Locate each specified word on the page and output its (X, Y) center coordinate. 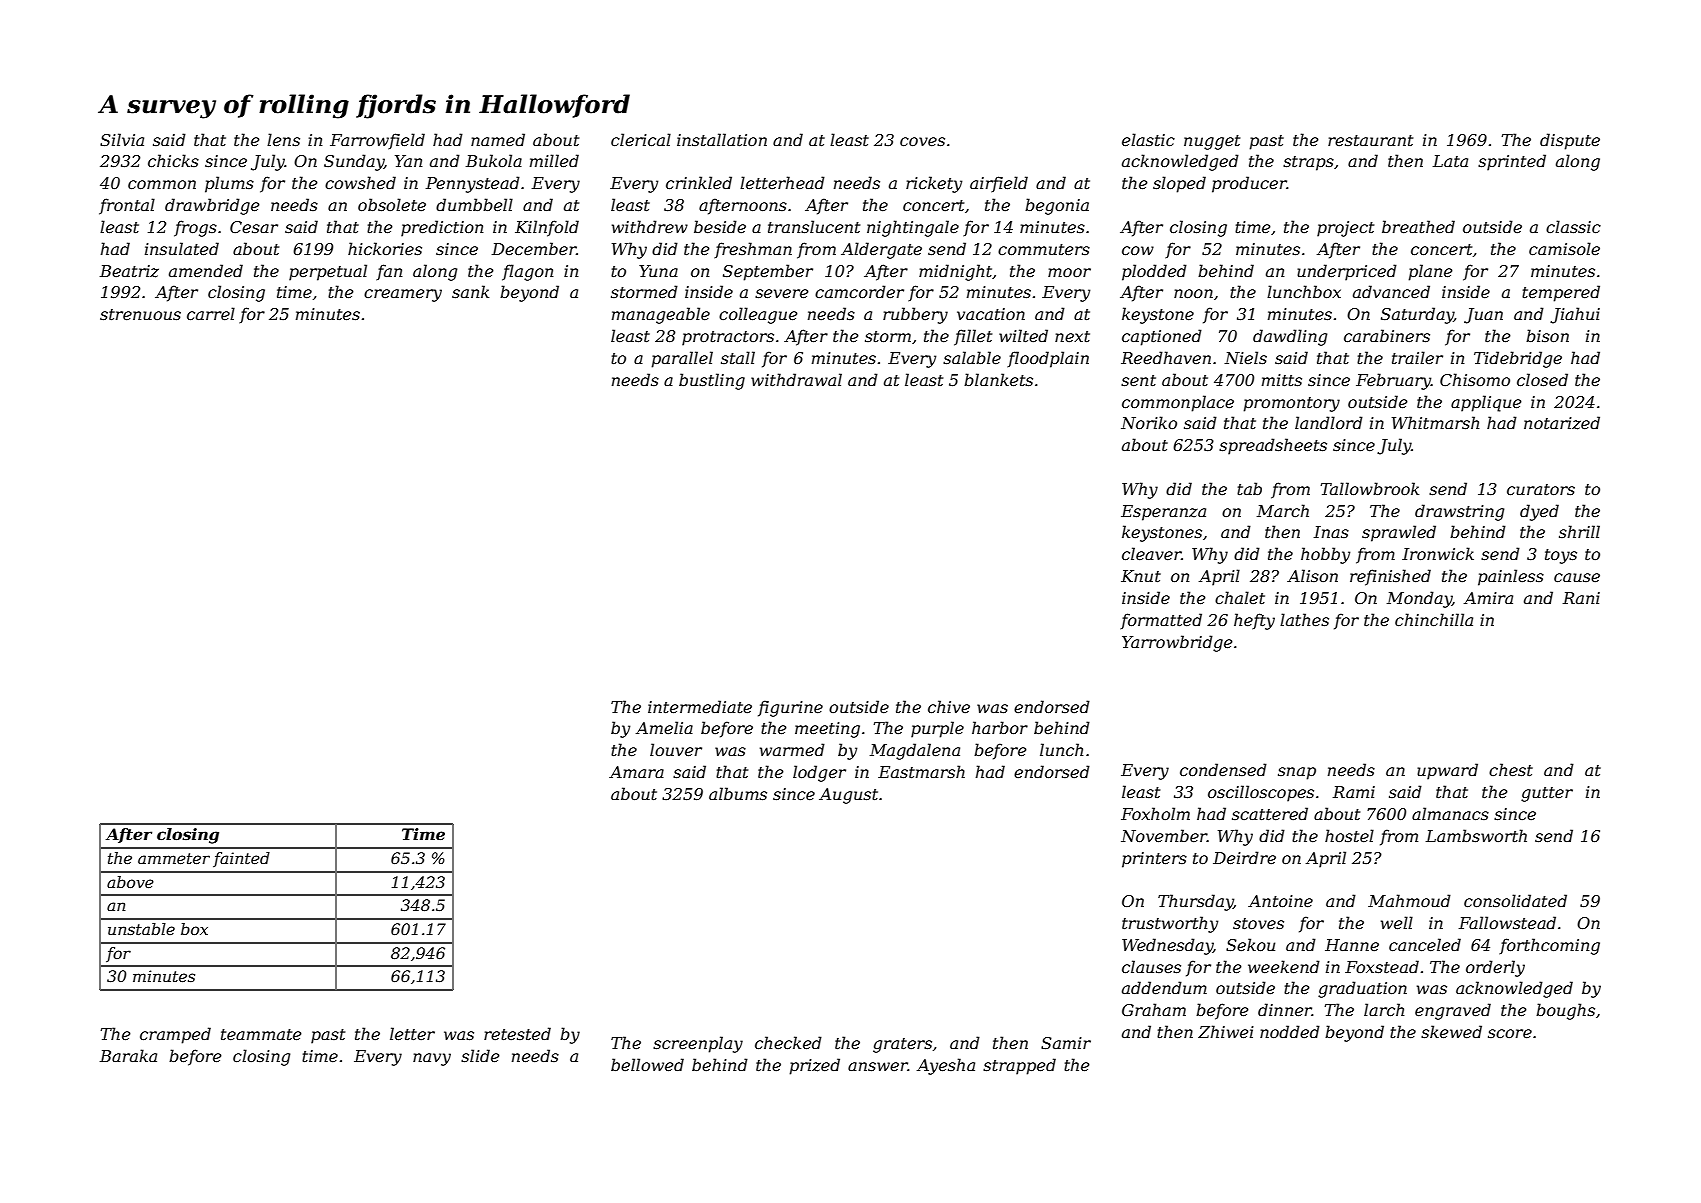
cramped (175, 1035)
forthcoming (1549, 946)
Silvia (122, 139)
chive (949, 706)
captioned (1162, 337)
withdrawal (796, 379)
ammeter (174, 858)
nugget (1212, 142)
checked (788, 1042)
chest (1511, 769)
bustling (712, 381)
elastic (1148, 139)
